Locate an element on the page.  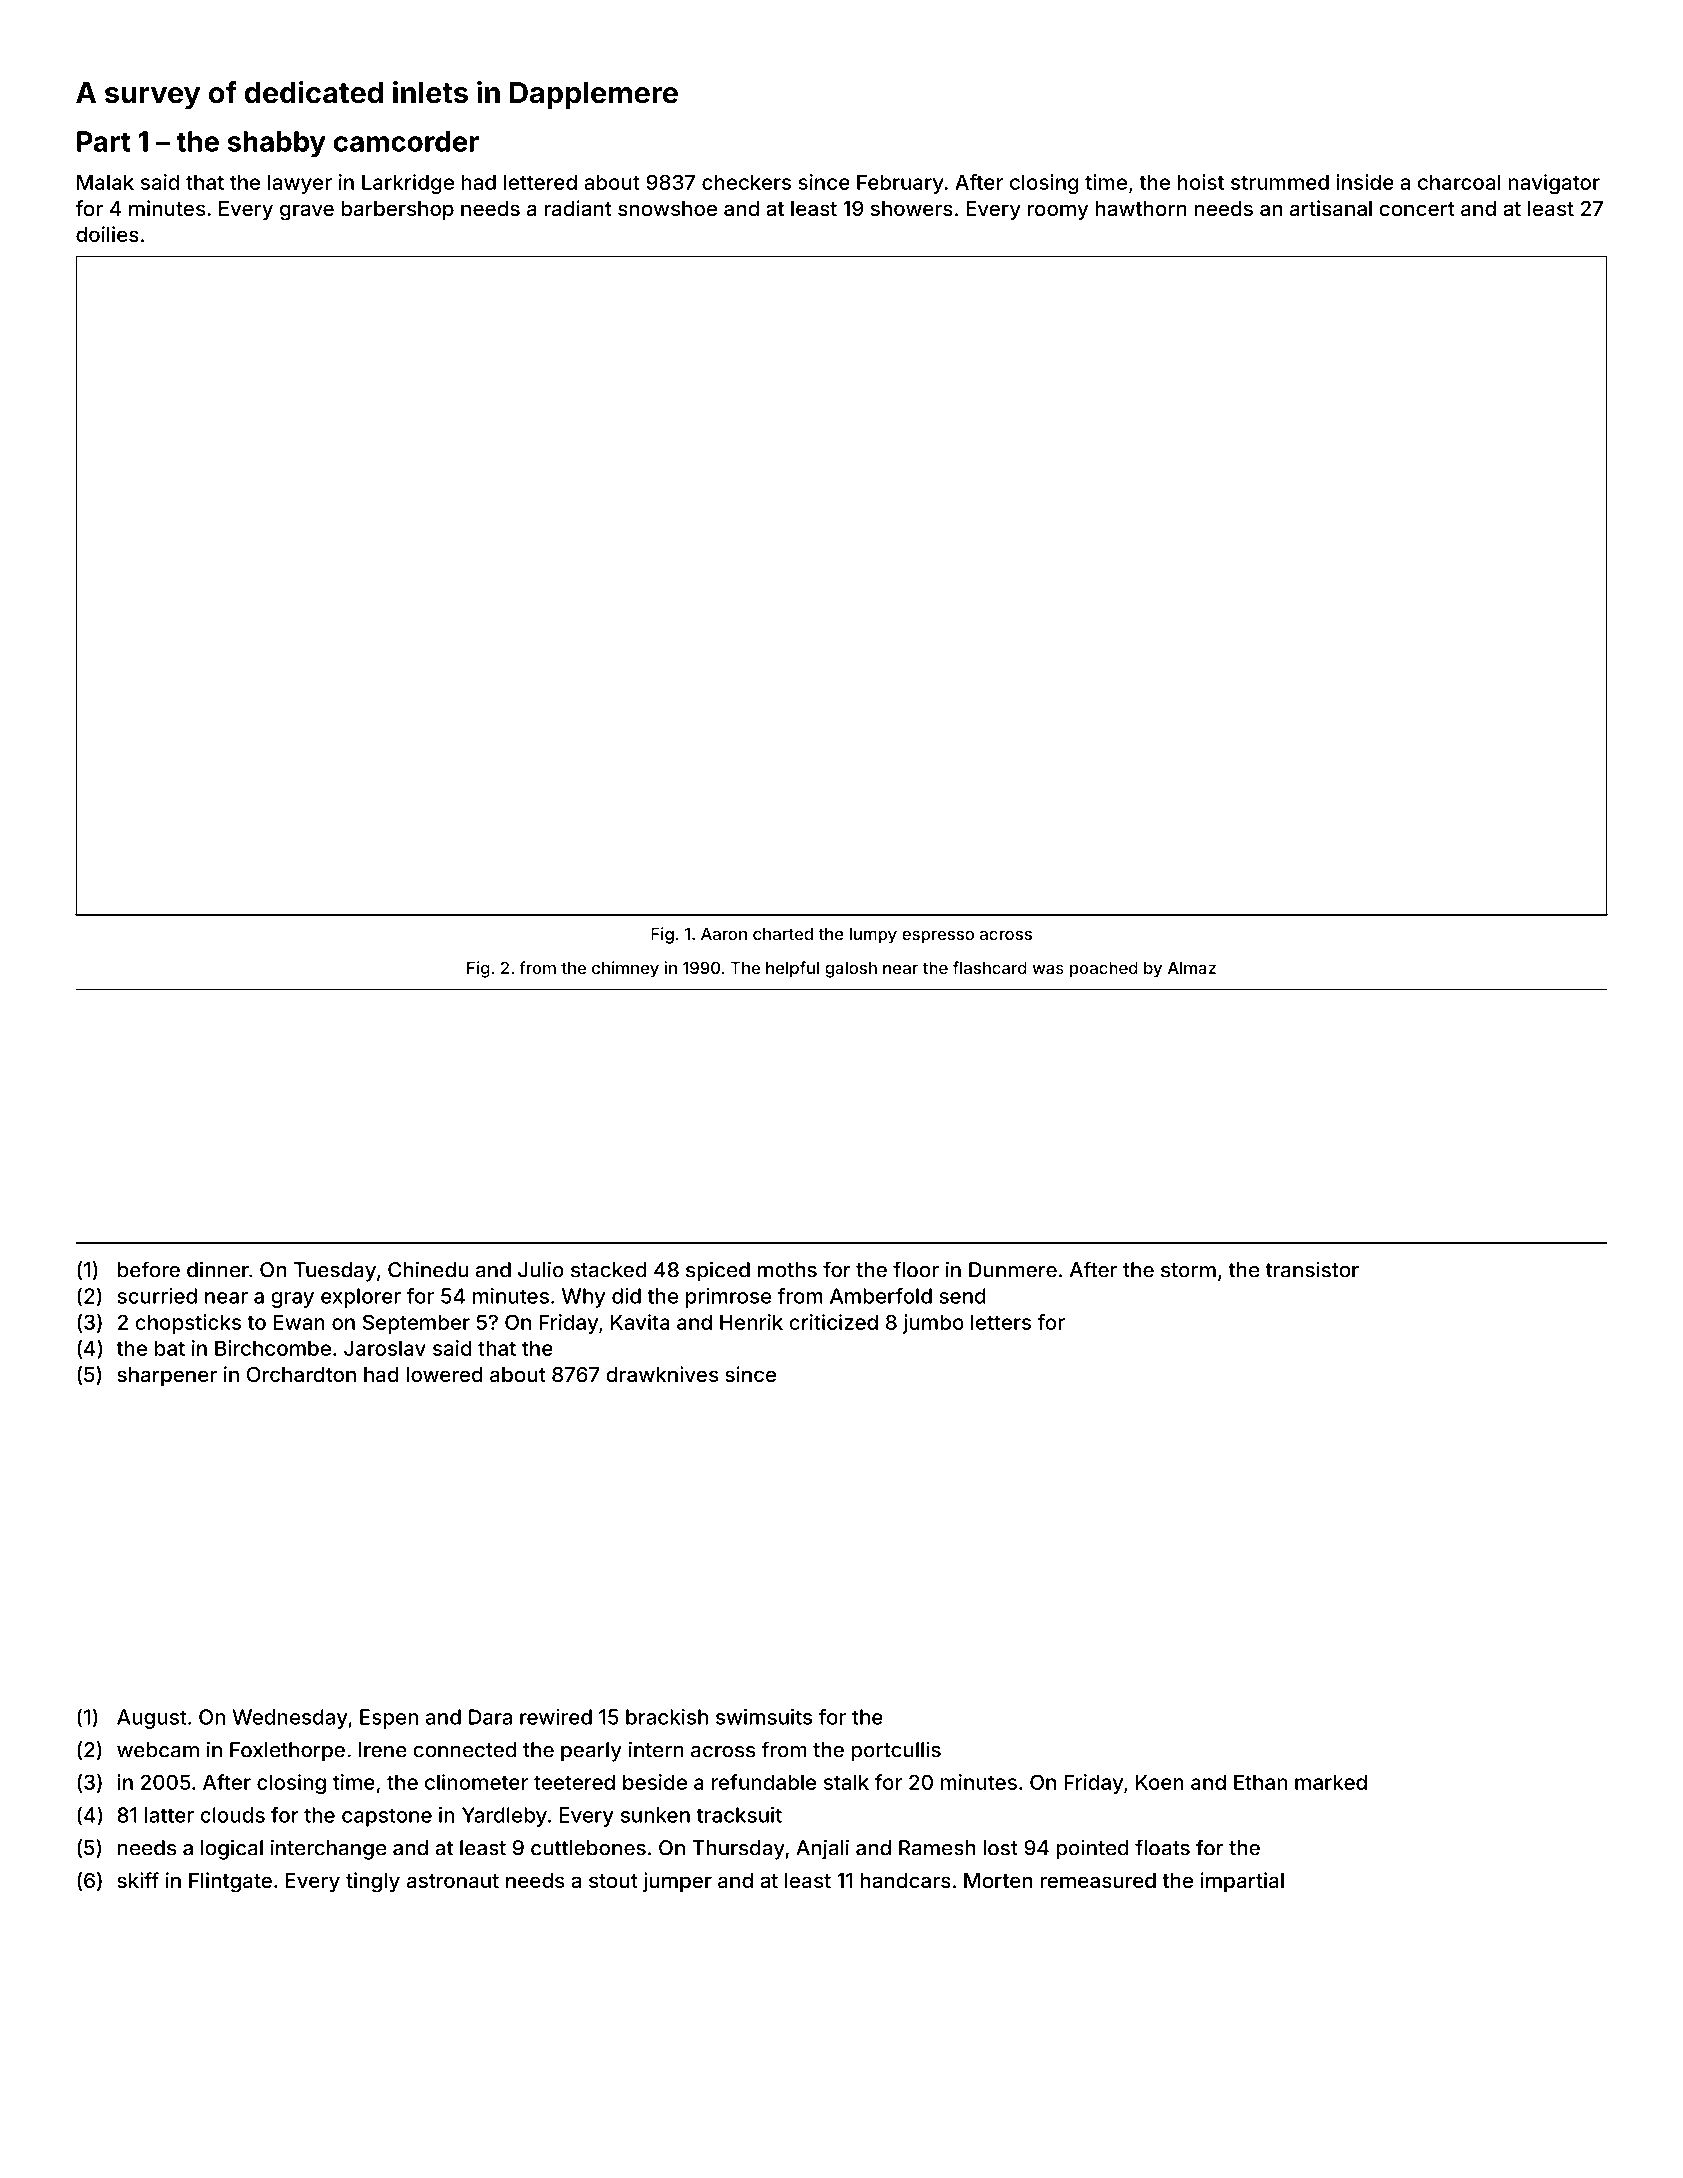
floats is located at coordinates (1162, 1847).
